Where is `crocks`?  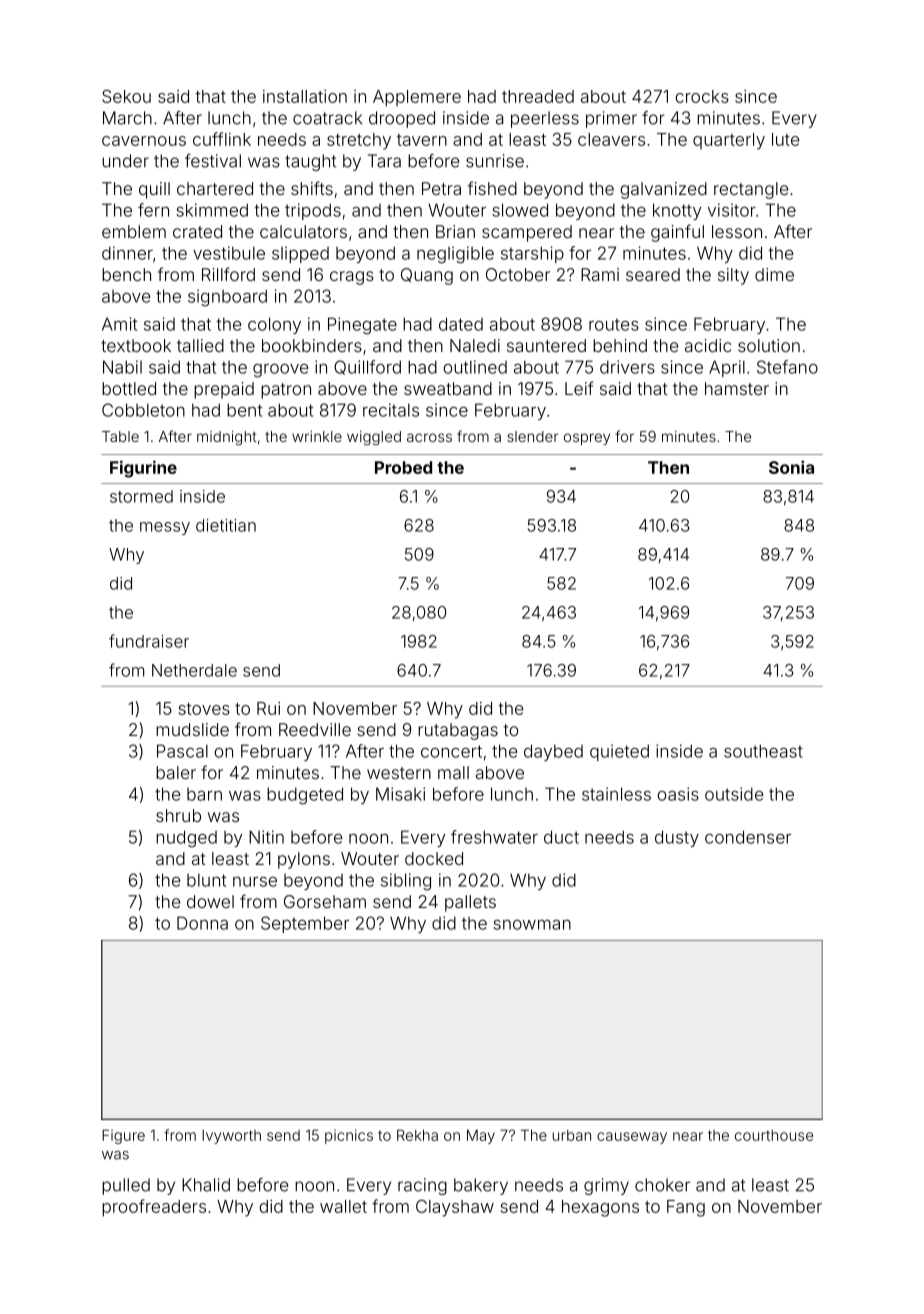 crocks is located at coordinates (702, 96).
